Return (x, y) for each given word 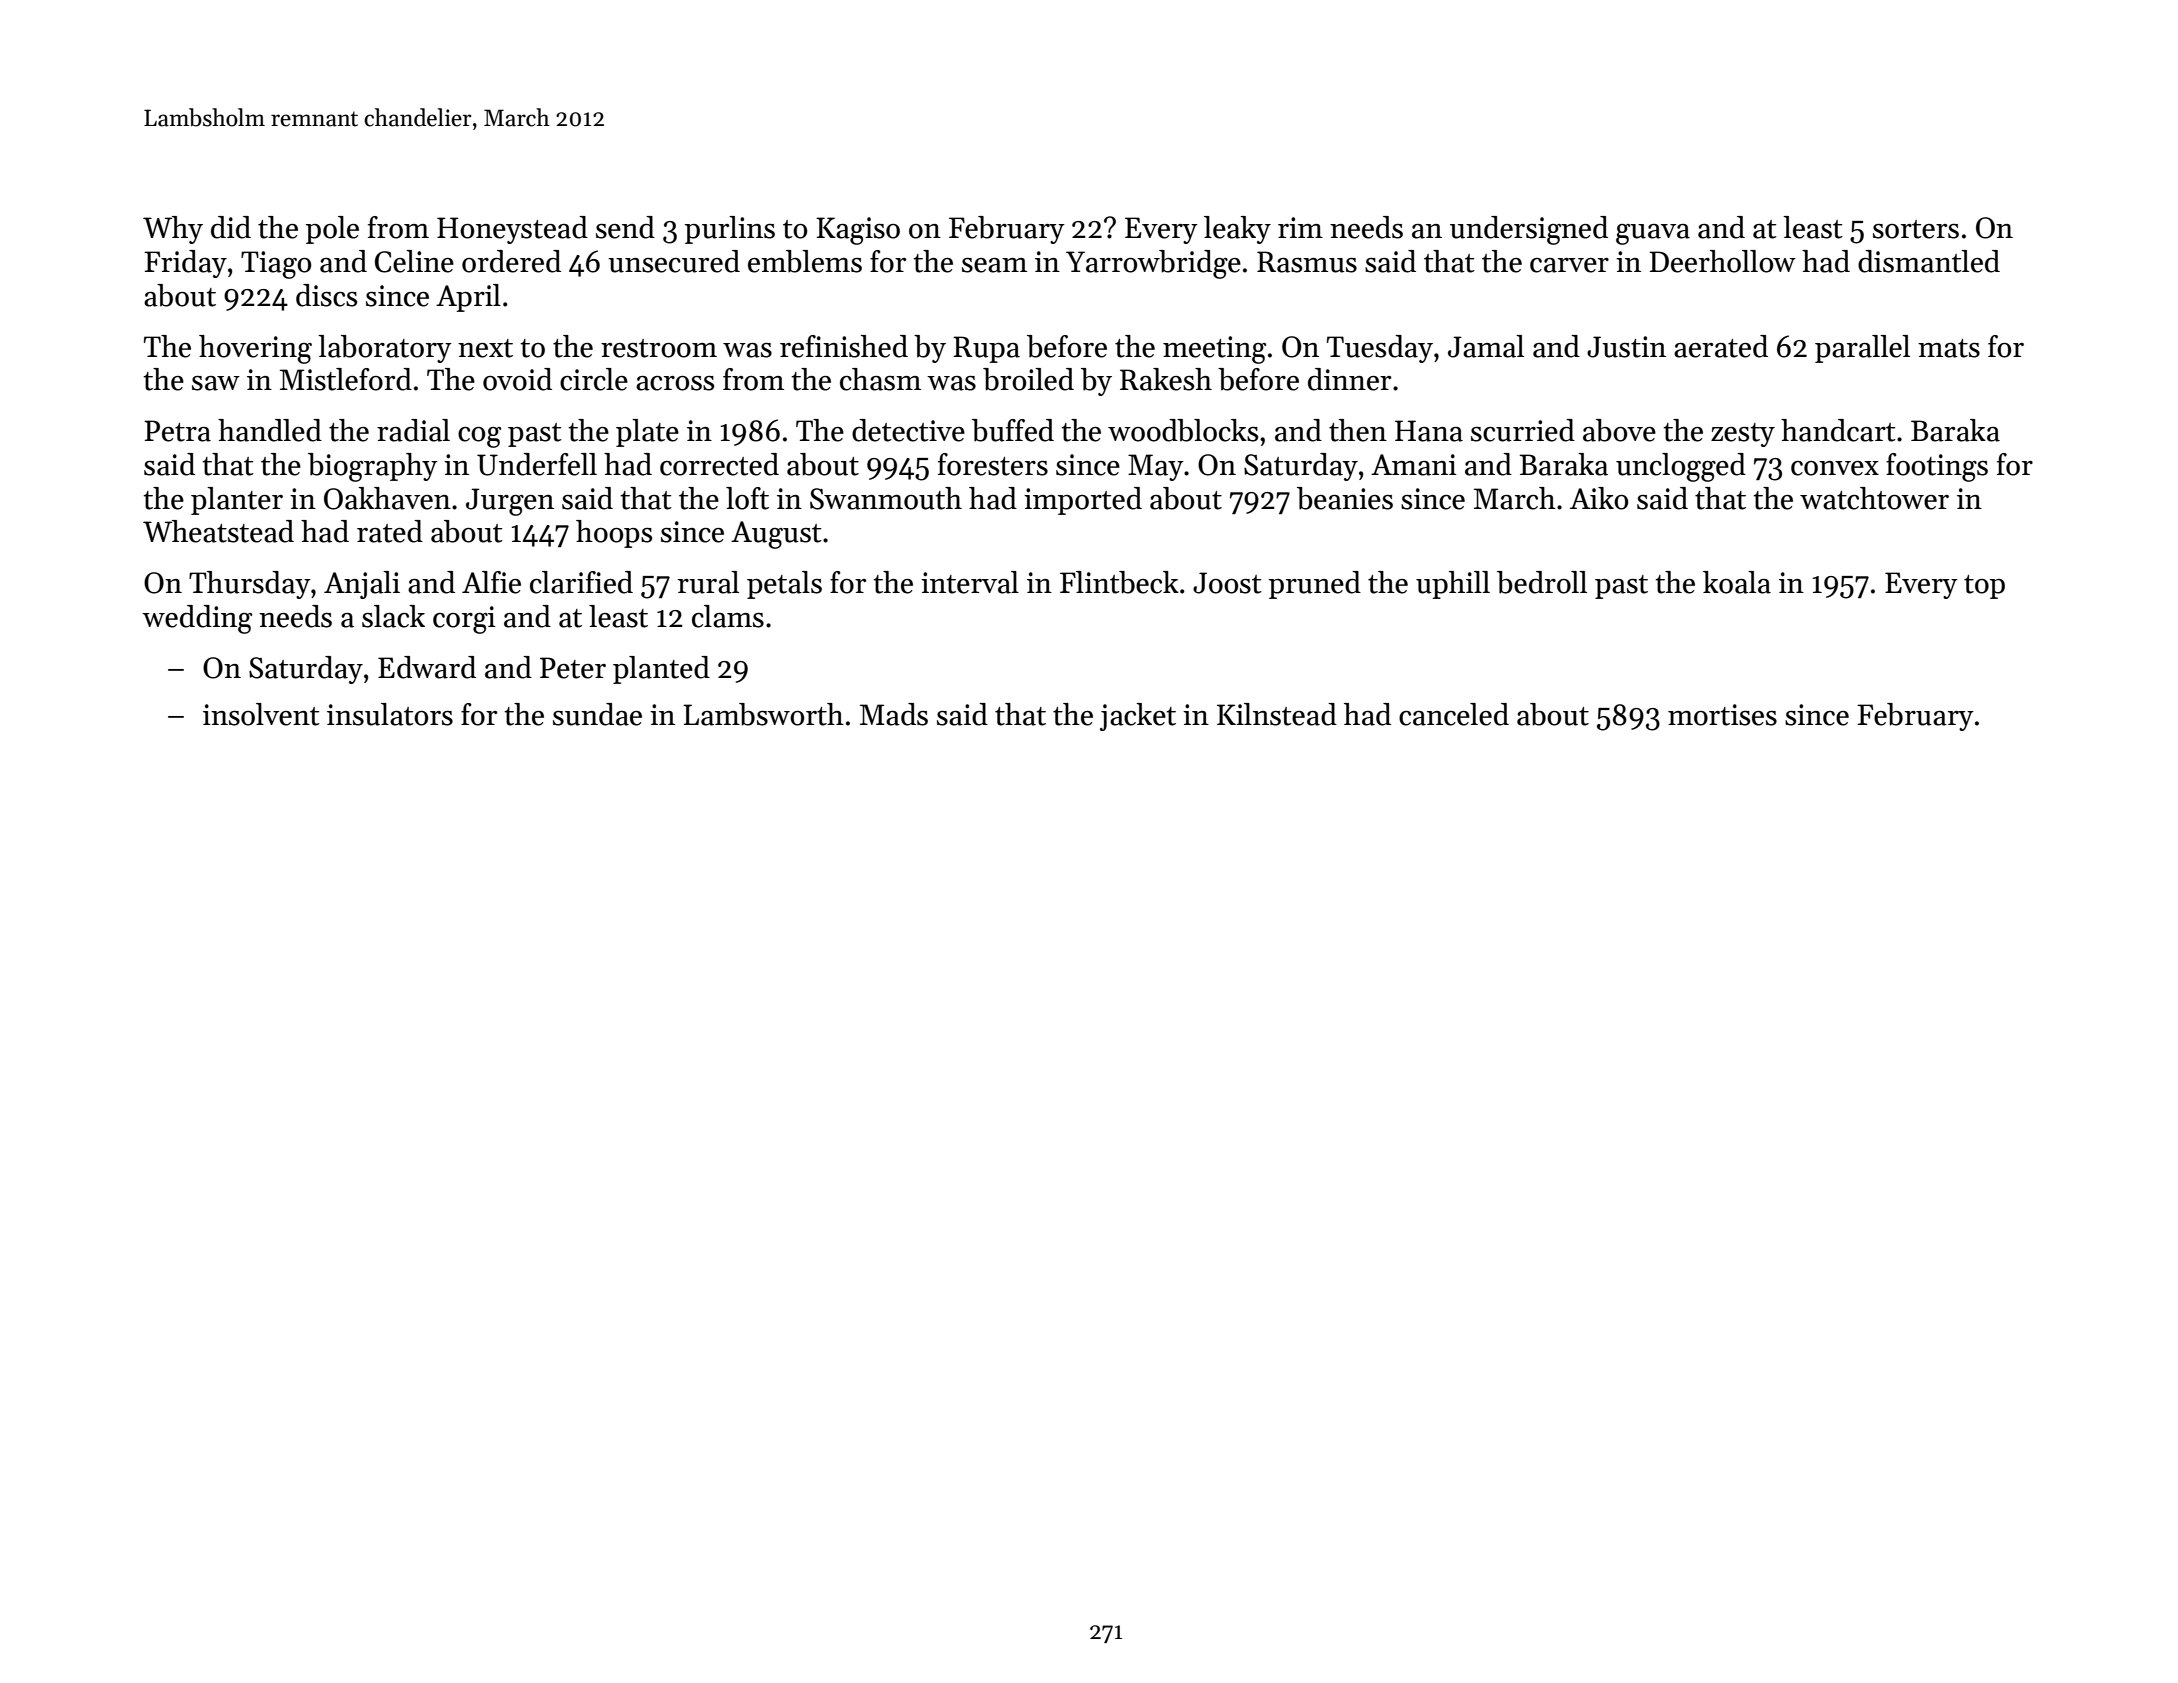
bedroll (1542, 582)
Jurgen (510, 502)
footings (1937, 467)
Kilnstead (1277, 714)
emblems (805, 261)
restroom (659, 348)
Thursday (250, 585)
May (1156, 467)
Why (173, 230)
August (776, 535)
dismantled (1929, 261)
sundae (597, 714)
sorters (1916, 229)
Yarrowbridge (1153, 264)
